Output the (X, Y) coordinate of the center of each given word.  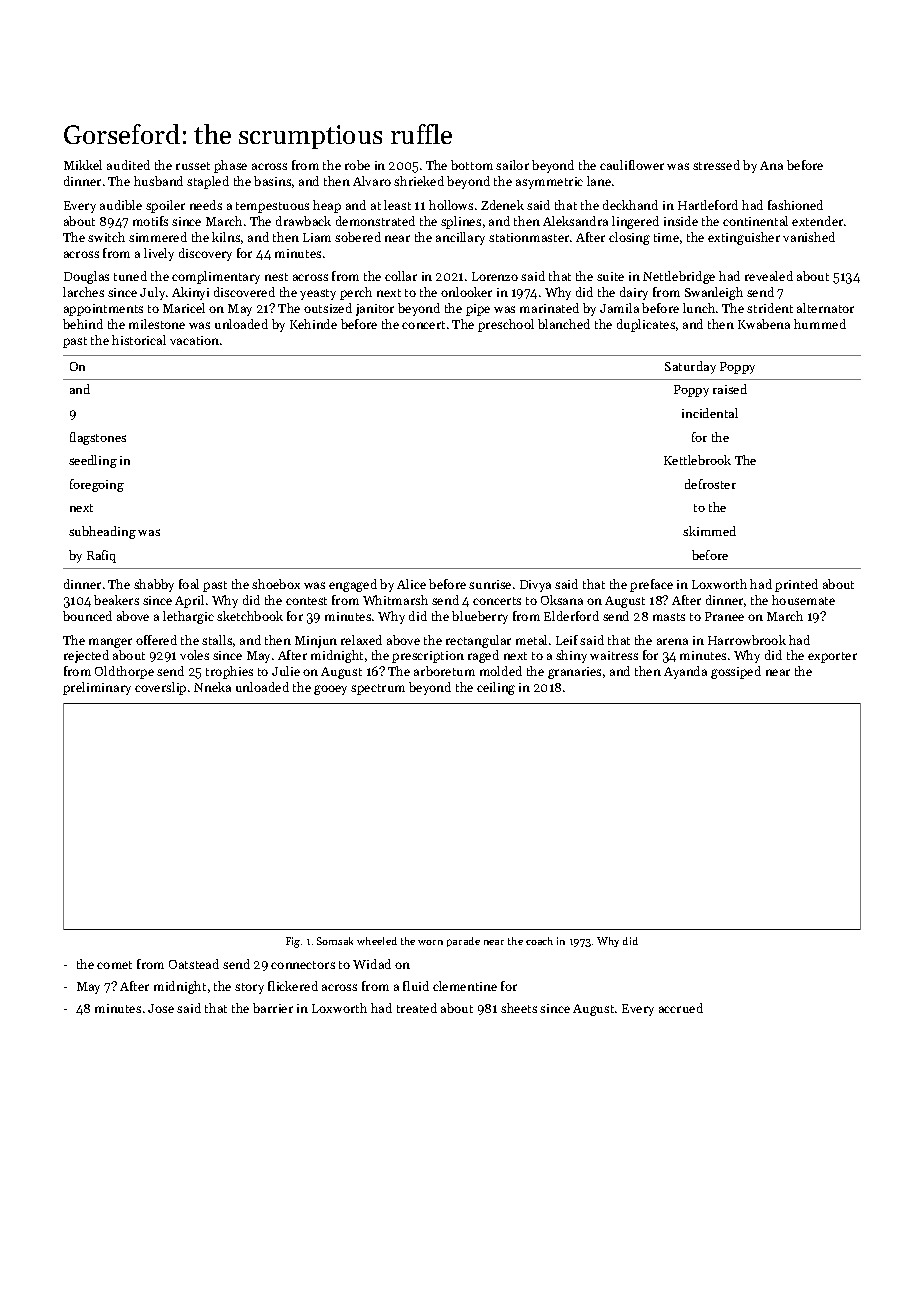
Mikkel (83, 165)
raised (730, 389)
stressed (716, 165)
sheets (519, 1008)
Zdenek (502, 205)
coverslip (160, 688)
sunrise (490, 584)
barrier (273, 1008)
